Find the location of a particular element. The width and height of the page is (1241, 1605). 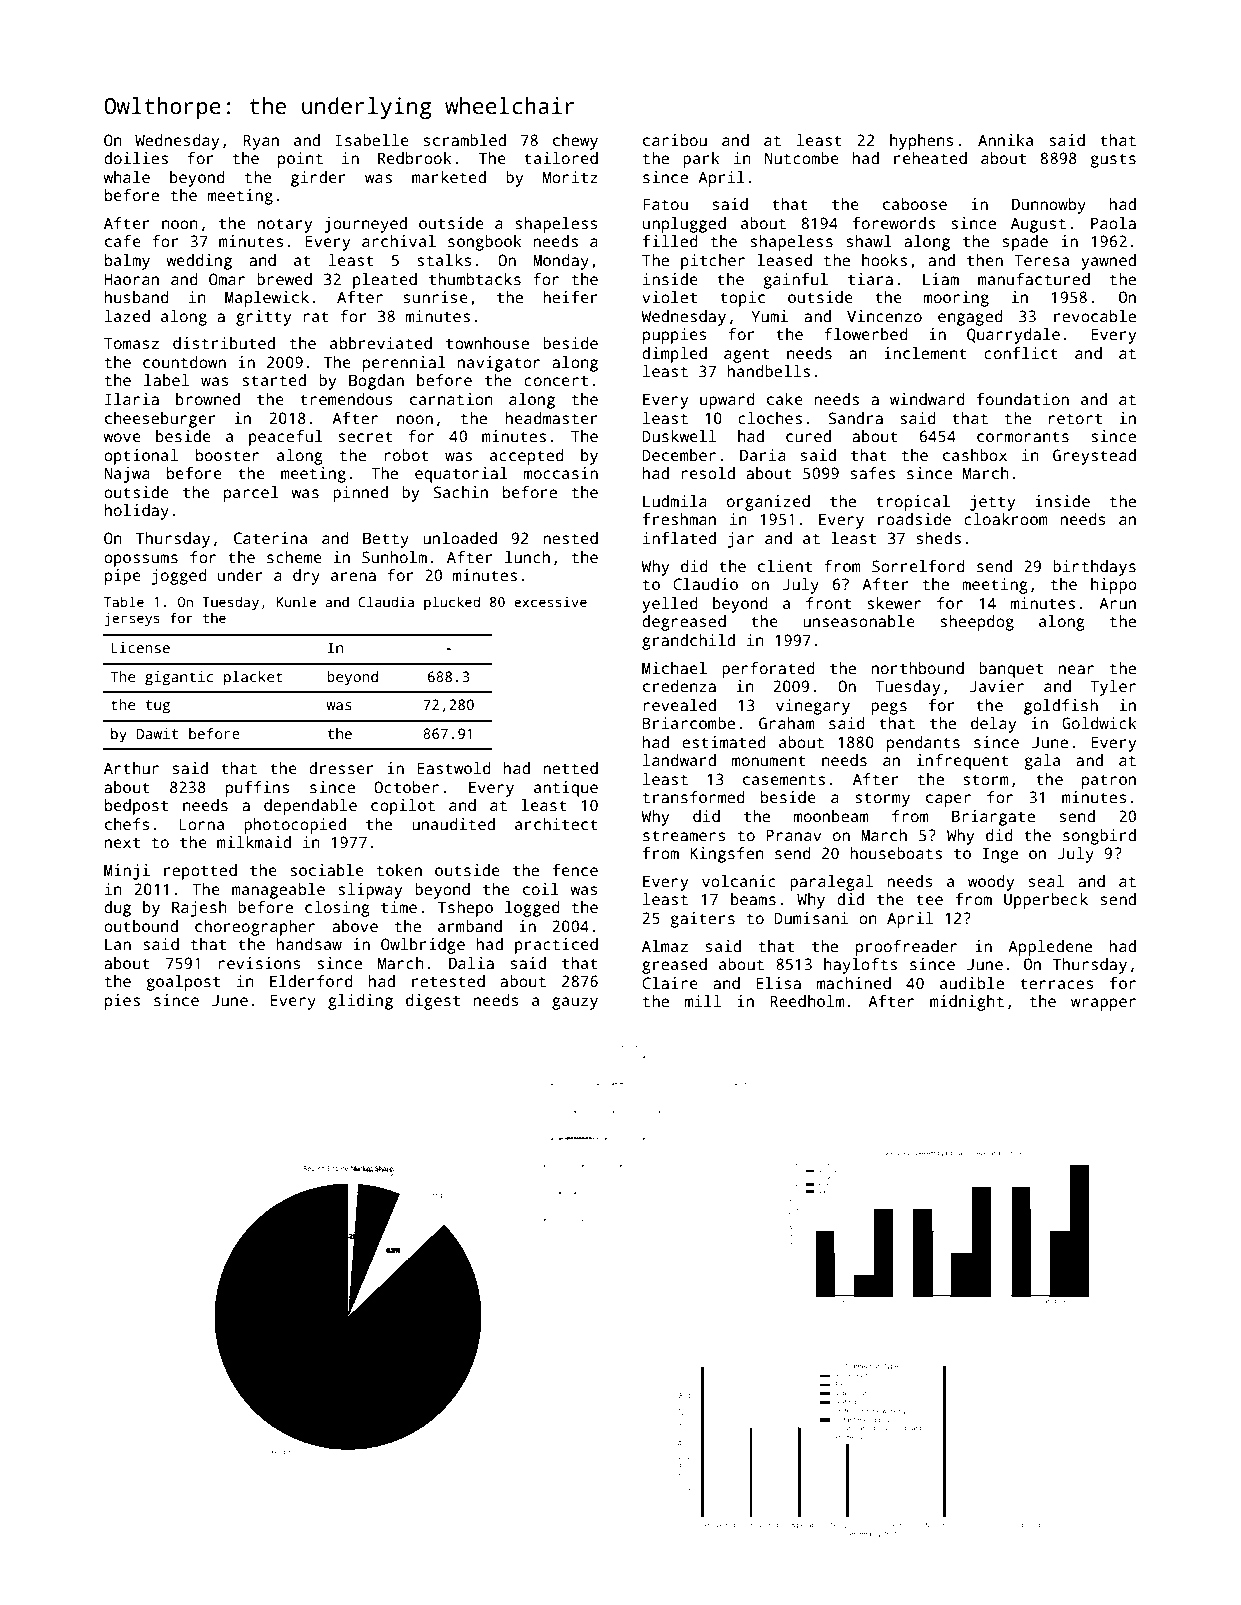

gliding is located at coordinates (360, 1002).
